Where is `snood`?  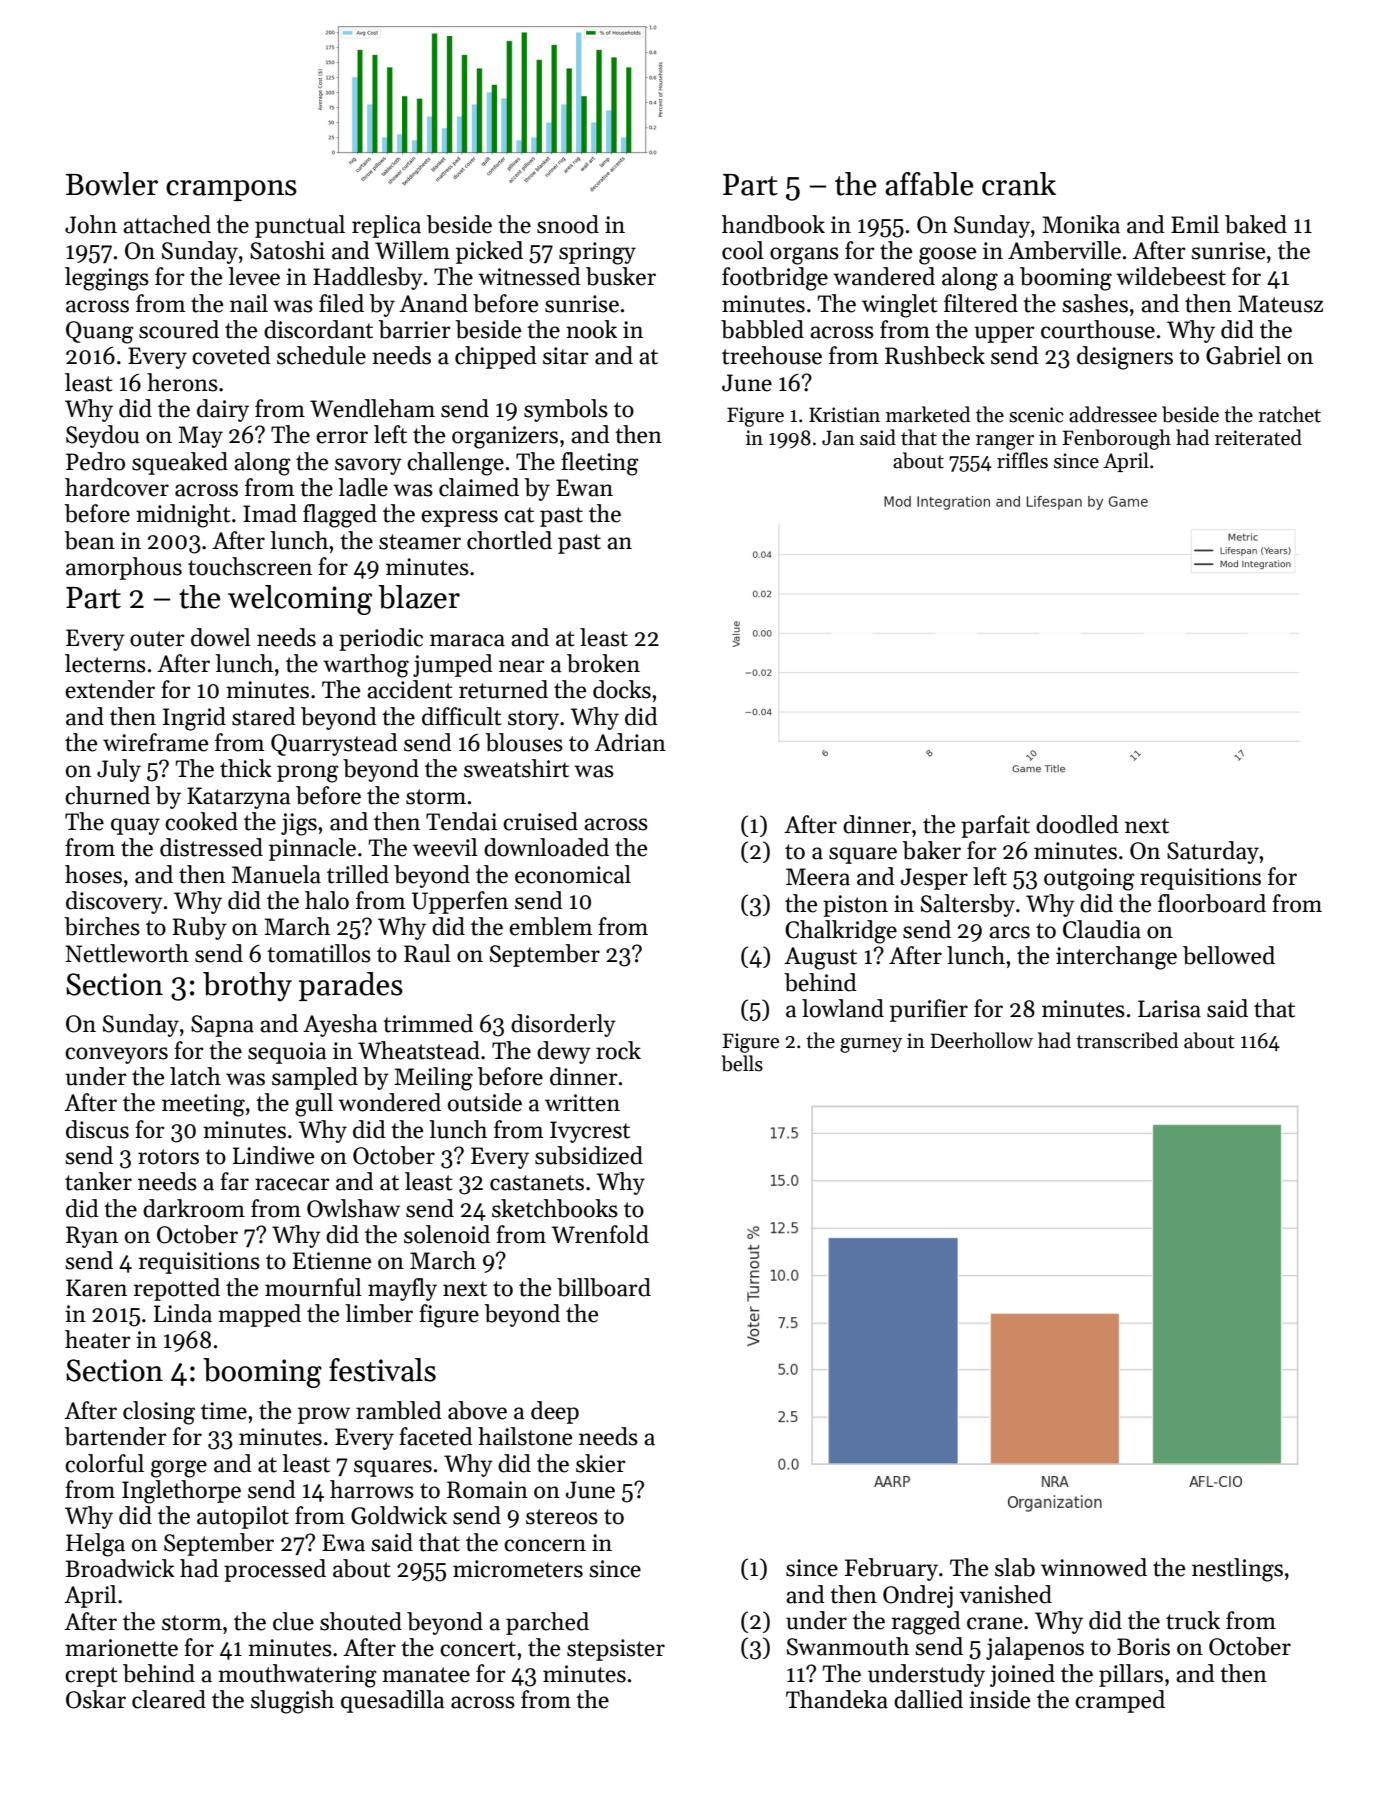 snood is located at coordinates (568, 224).
